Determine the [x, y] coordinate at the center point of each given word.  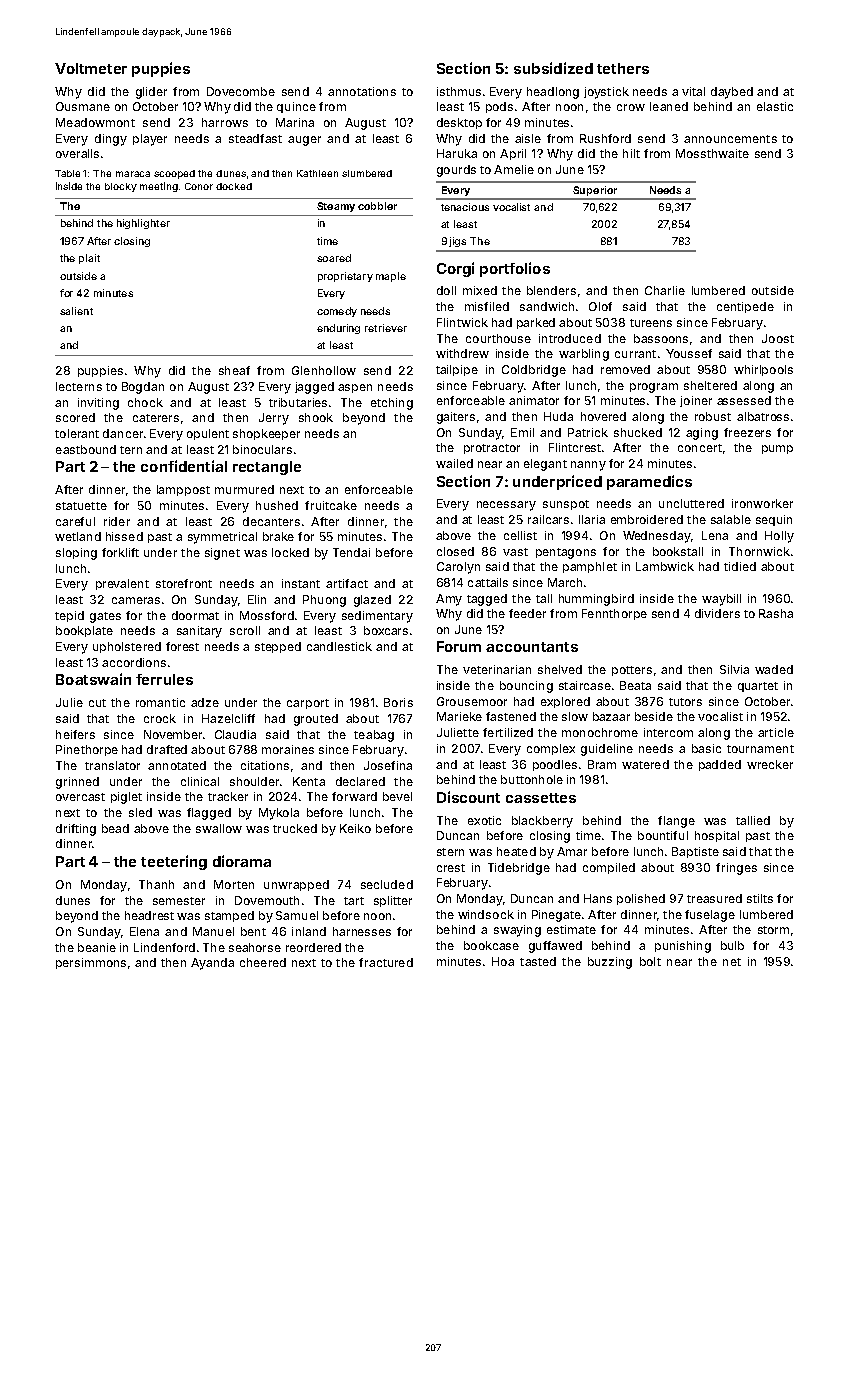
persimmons [91, 963]
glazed [372, 601]
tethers [623, 68]
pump [777, 449]
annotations [362, 91]
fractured [386, 962]
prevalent [122, 584]
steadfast [255, 138]
